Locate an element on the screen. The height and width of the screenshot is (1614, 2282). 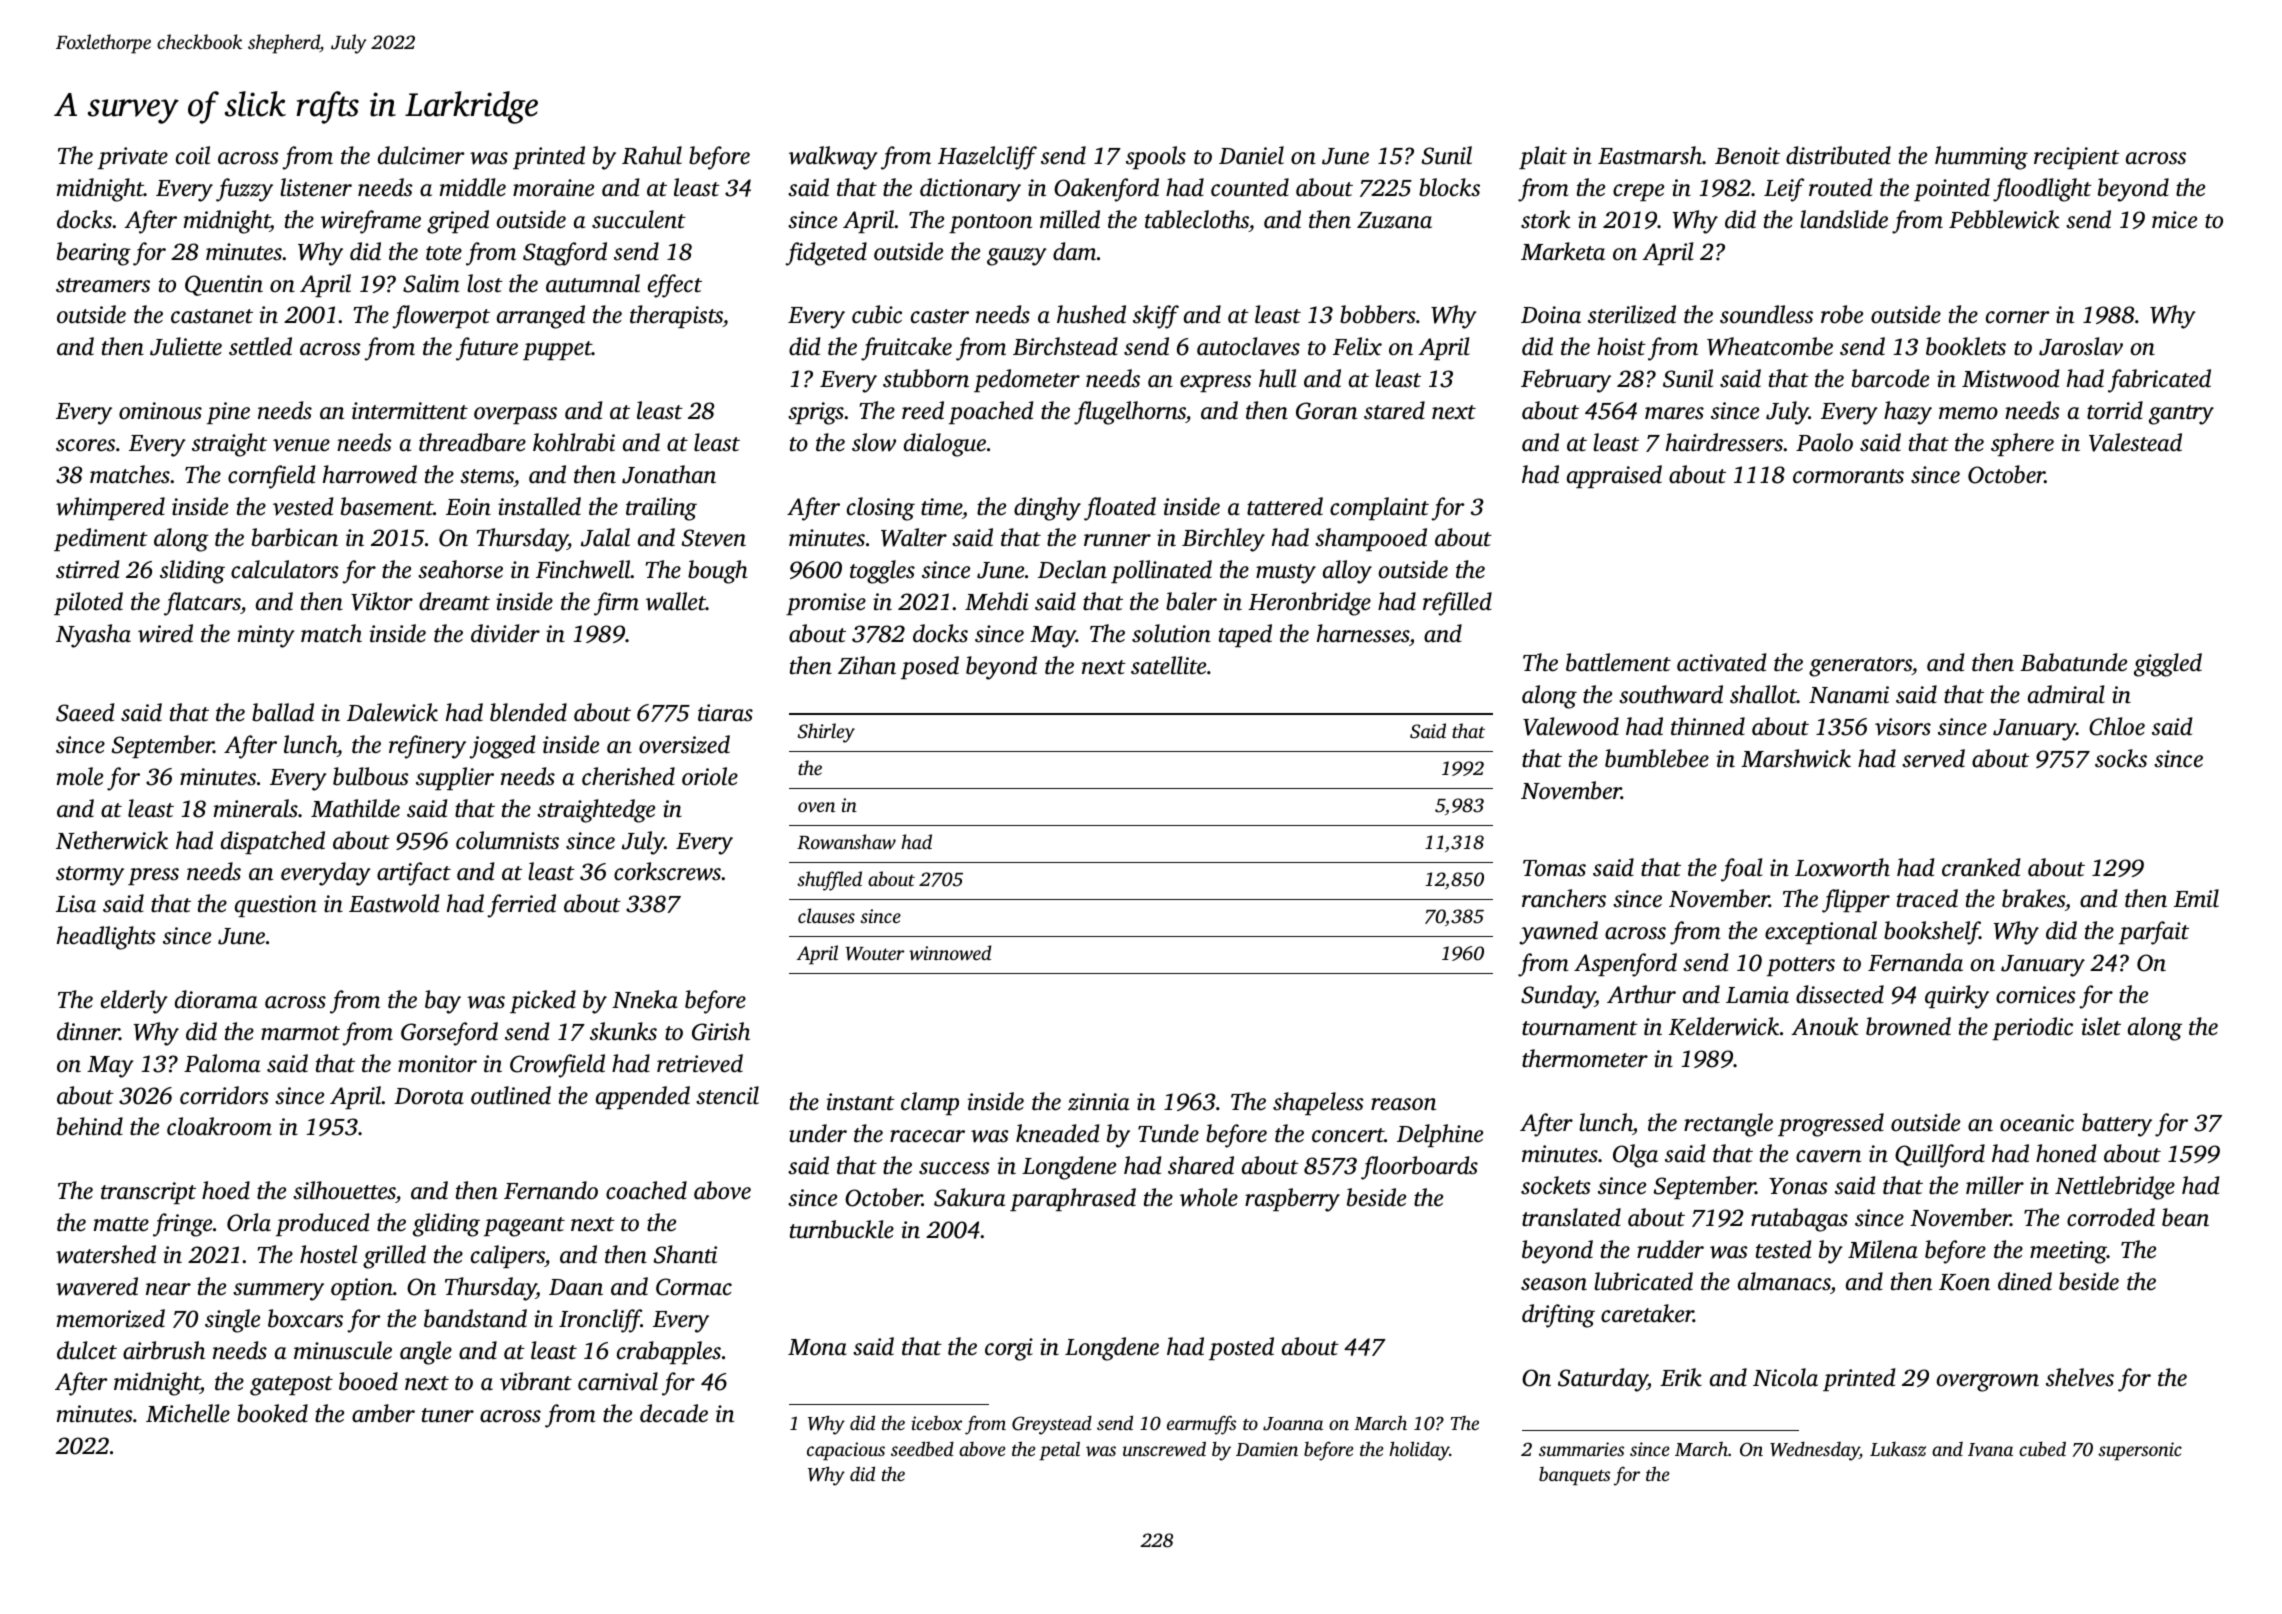
supersonic is located at coordinates (2140, 1451).
